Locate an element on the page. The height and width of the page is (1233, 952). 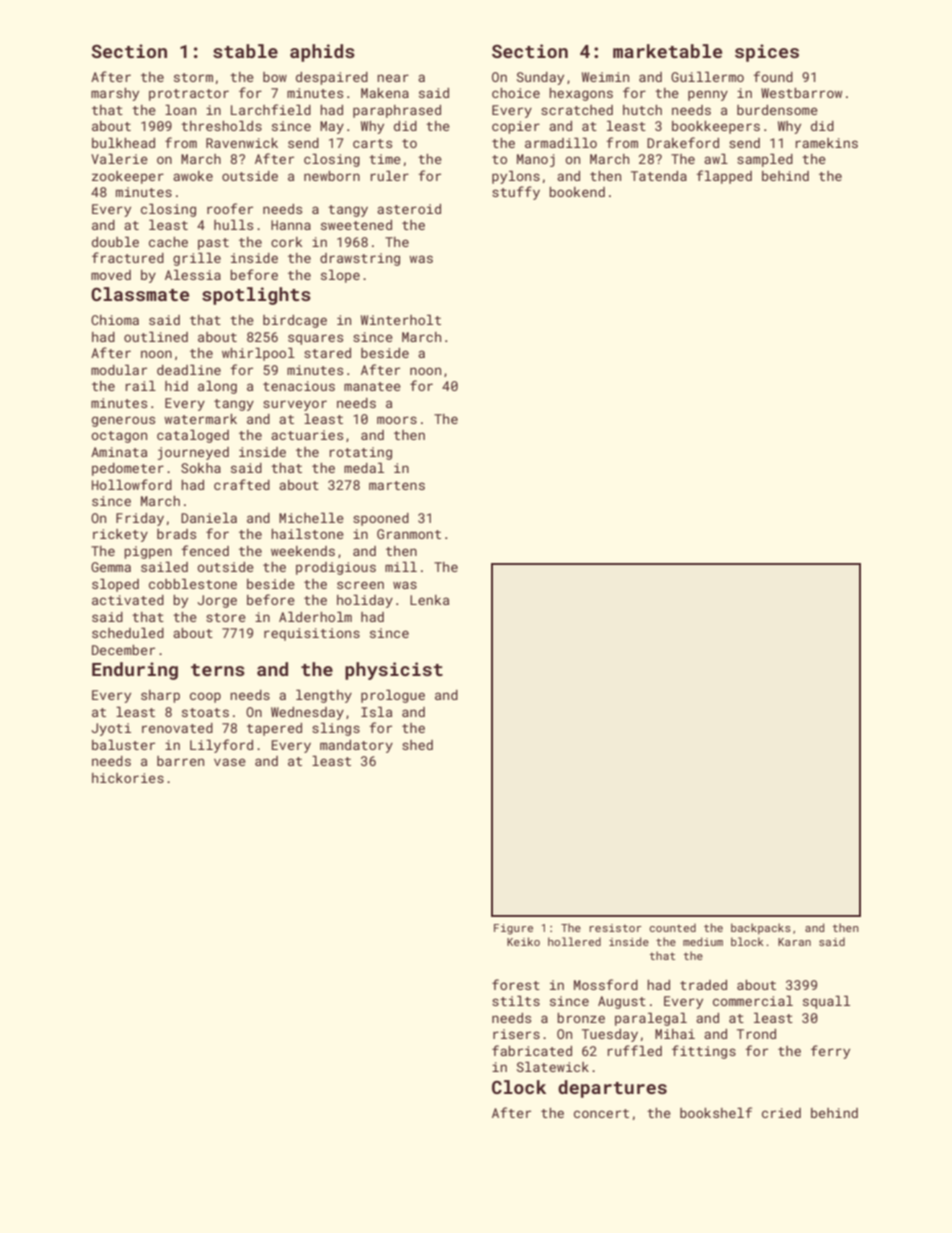
flapped is located at coordinates (724, 177).
